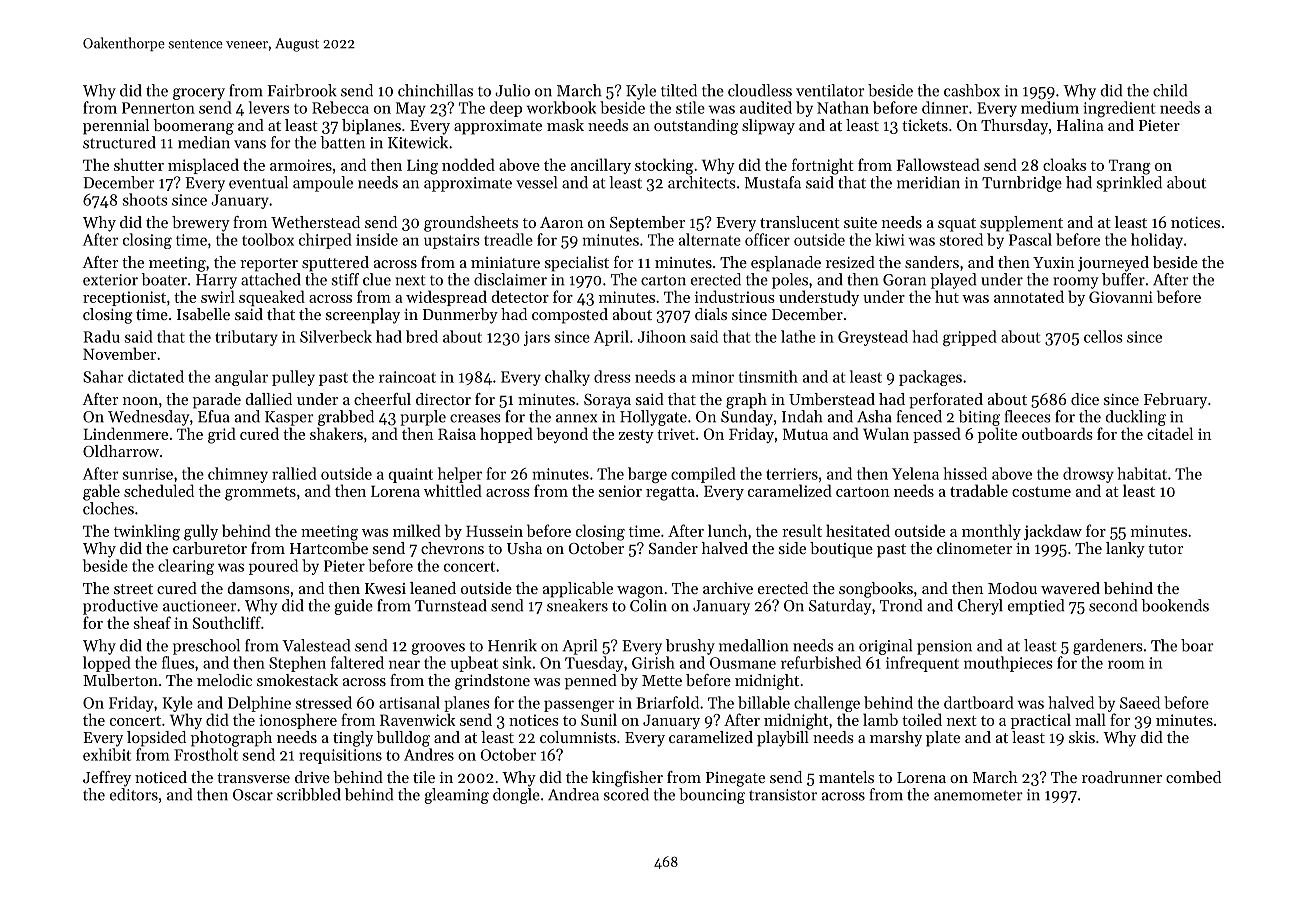 The height and width of the screenshot is (924, 1308). I want to click on scored, so click(626, 794).
